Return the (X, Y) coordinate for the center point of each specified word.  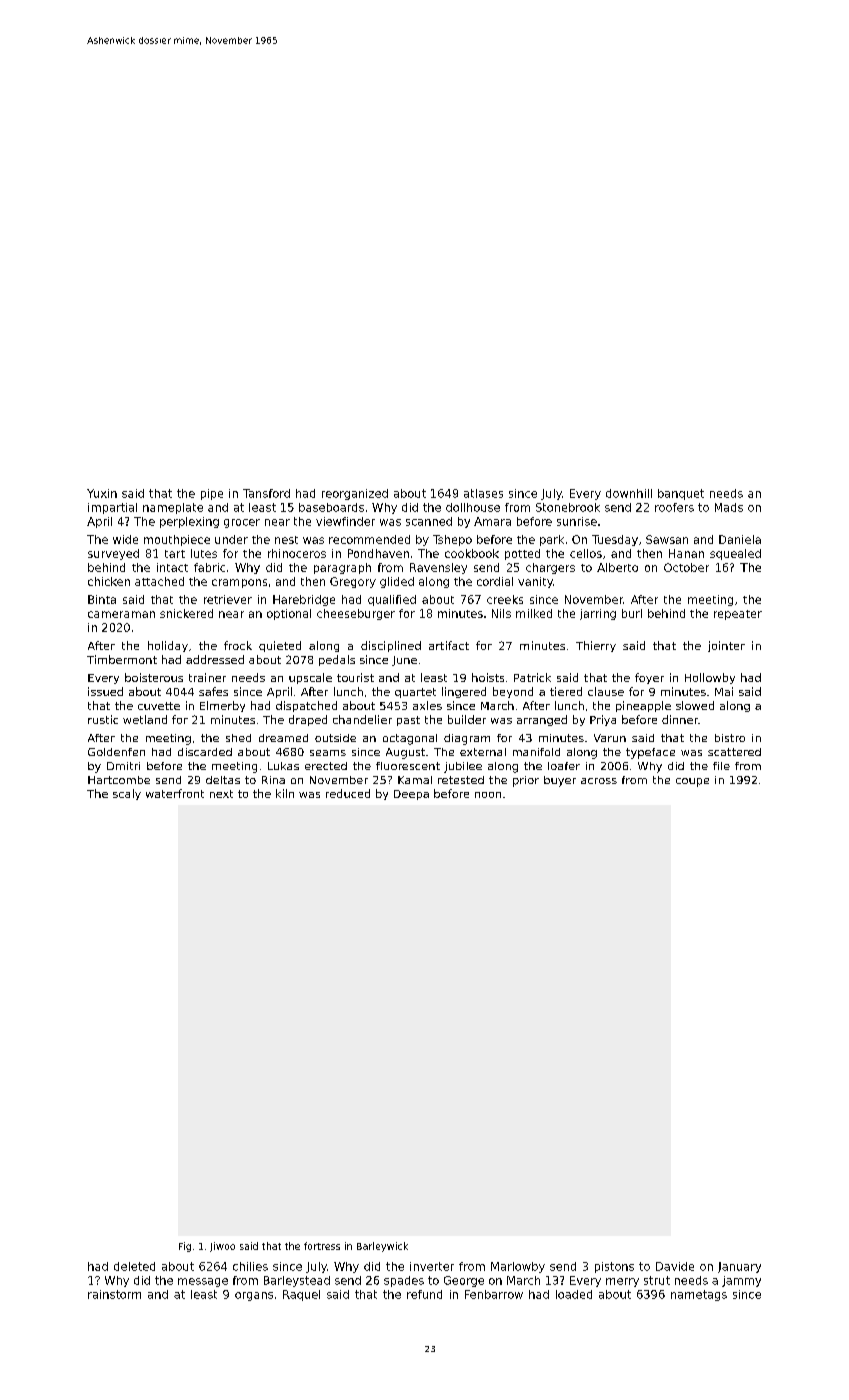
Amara (492, 521)
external (483, 752)
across (599, 781)
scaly (127, 794)
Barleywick (382, 1247)
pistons (614, 1267)
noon (488, 795)
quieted (280, 646)
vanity (535, 582)
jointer (726, 646)
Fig (185, 1247)
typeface (650, 753)
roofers (674, 507)
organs (254, 1296)
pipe (212, 494)
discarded (205, 752)
